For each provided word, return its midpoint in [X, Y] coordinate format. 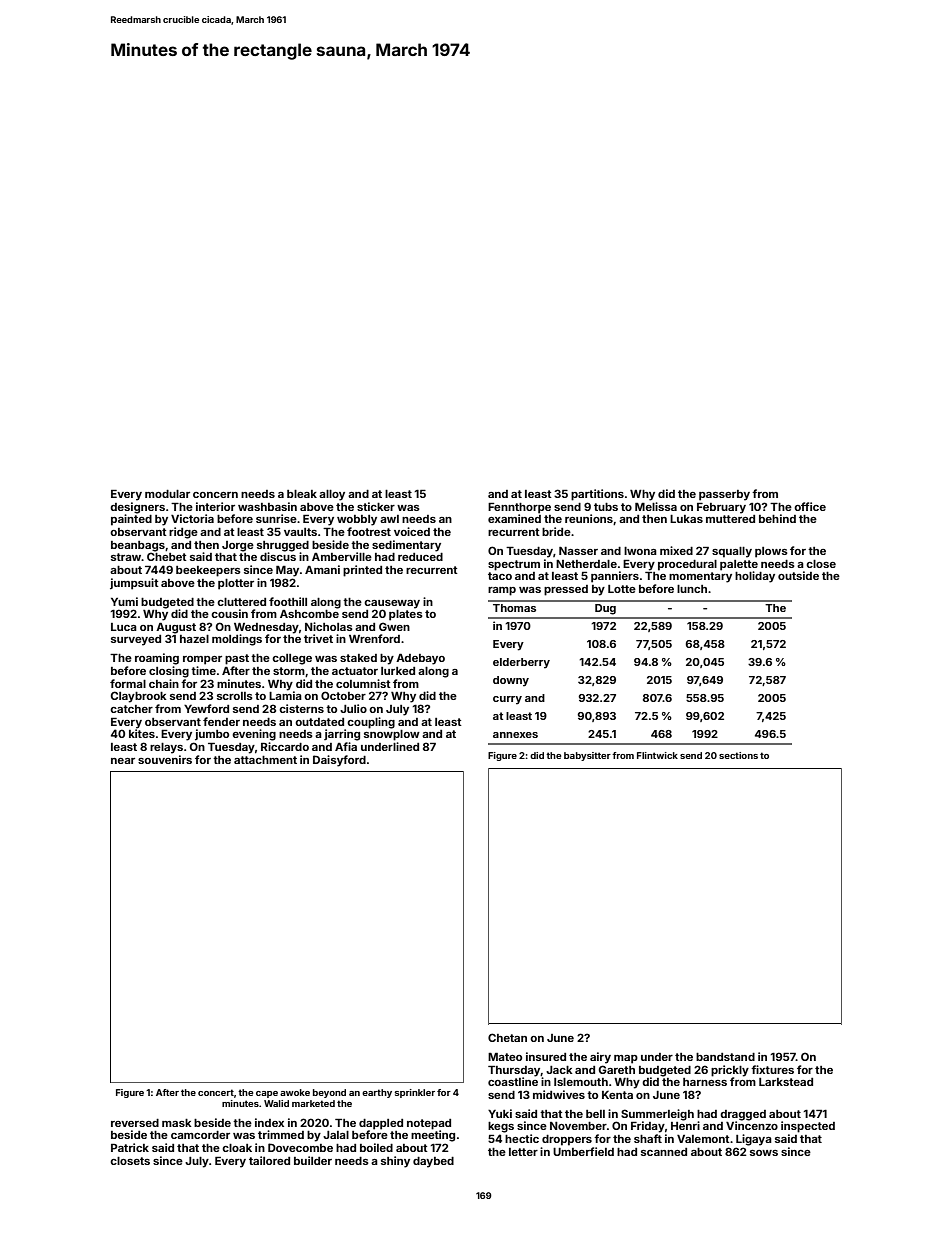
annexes [515, 735]
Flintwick [657, 755]
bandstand [725, 1057]
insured [546, 1056]
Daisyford [339, 761]
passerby [724, 495]
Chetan [507, 1037]
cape [267, 1094]
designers [137, 508]
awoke [295, 1092]
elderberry [521, 663]
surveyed [136, 640]
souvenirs [165, 759]
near [123, 761]
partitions [597, 495]
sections [738, 755]
